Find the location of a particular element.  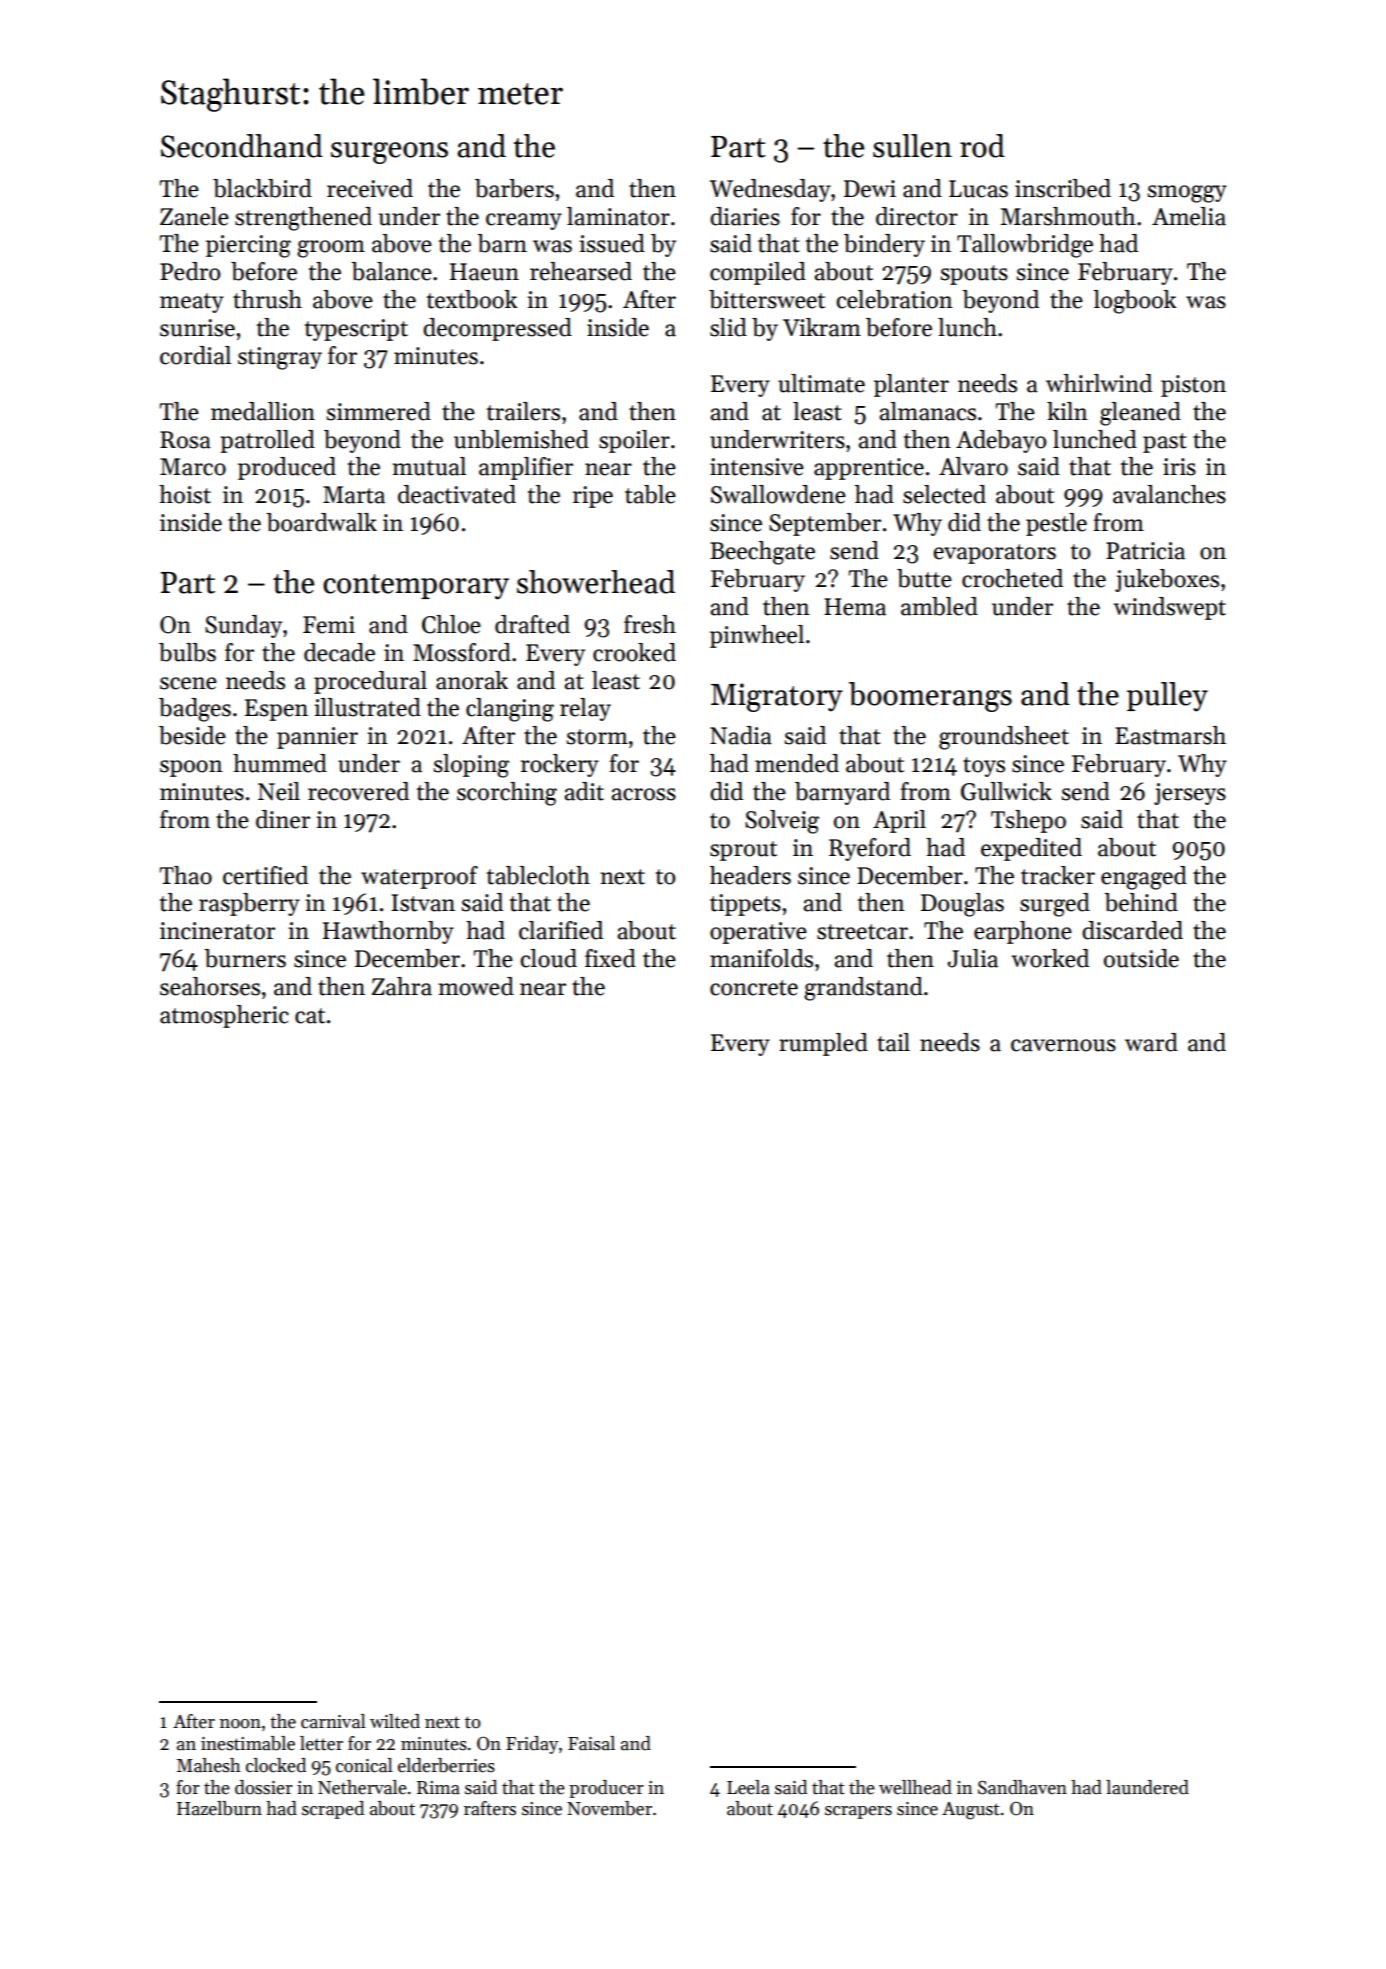

Friday is located at coordinates (532, 1745).
